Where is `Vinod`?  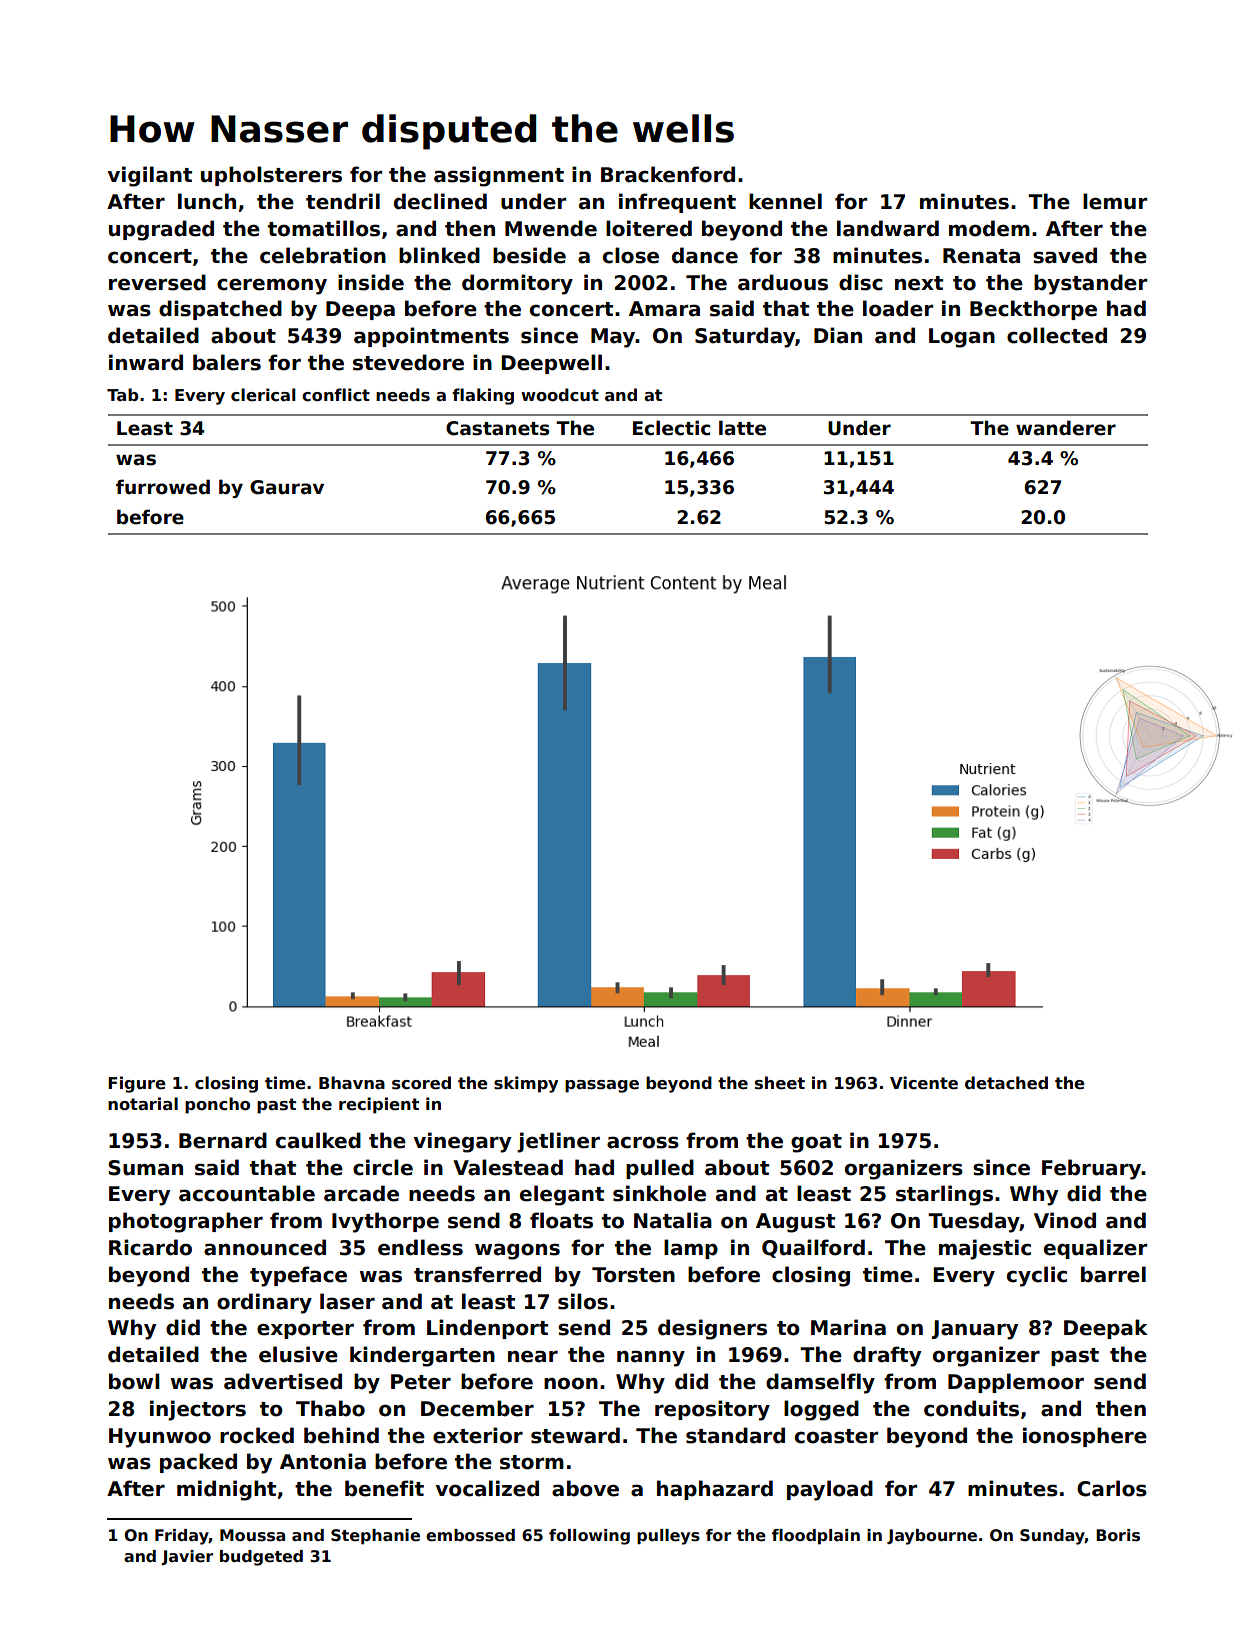 Vinod is located at coordinates (1065, 1220).
